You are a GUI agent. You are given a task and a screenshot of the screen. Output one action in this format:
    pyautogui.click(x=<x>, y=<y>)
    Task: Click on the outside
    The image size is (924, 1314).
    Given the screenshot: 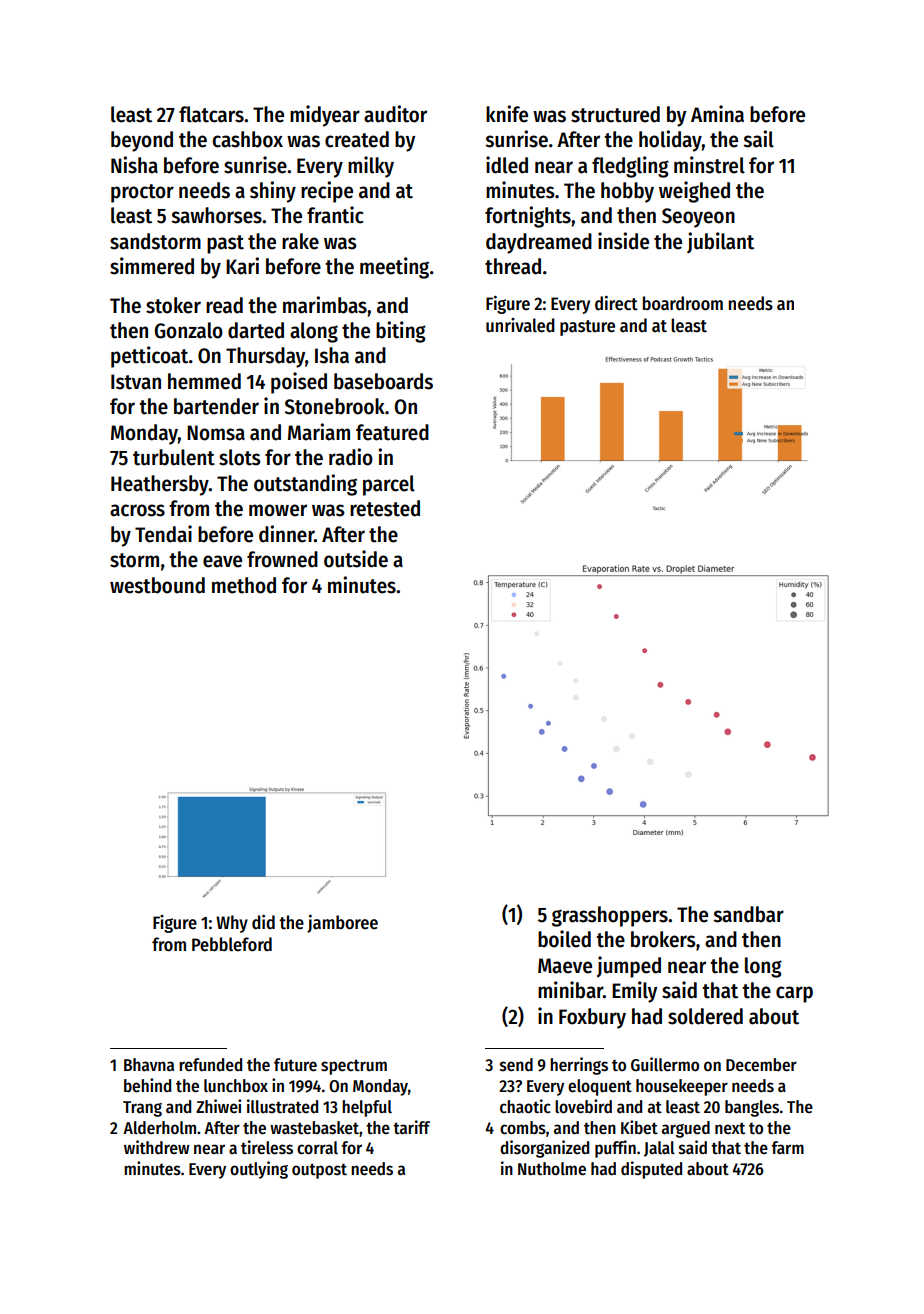 What is the action you would take?
    pyautogui.click(x=356, y=559)
